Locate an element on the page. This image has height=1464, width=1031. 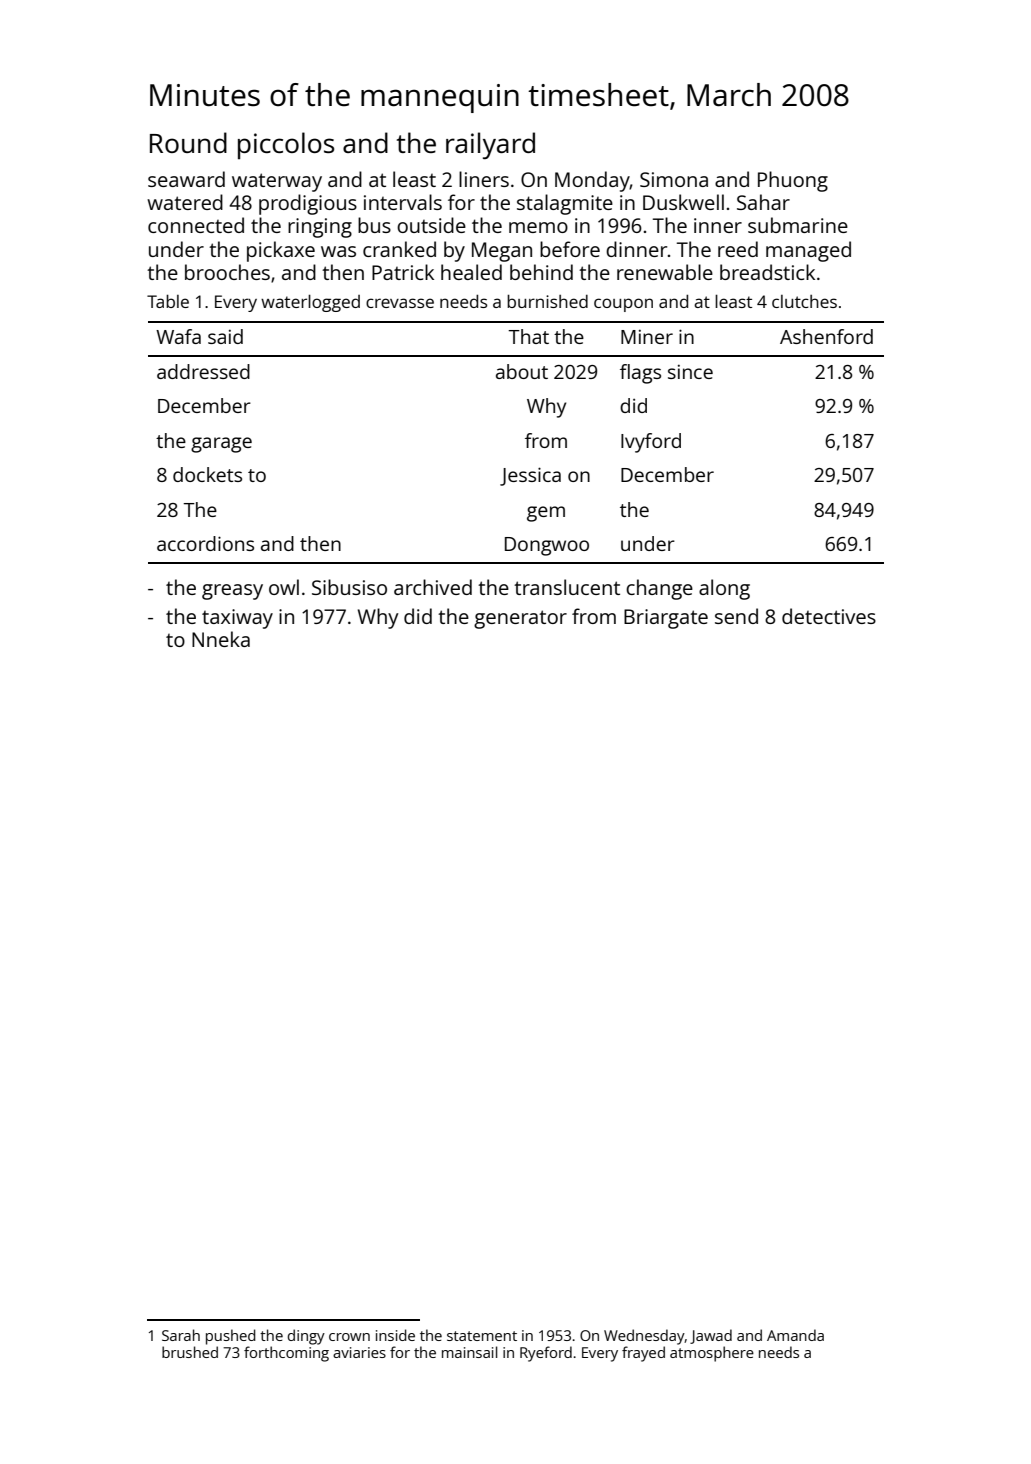
Ashenford is located at coordinates (826, 336).
